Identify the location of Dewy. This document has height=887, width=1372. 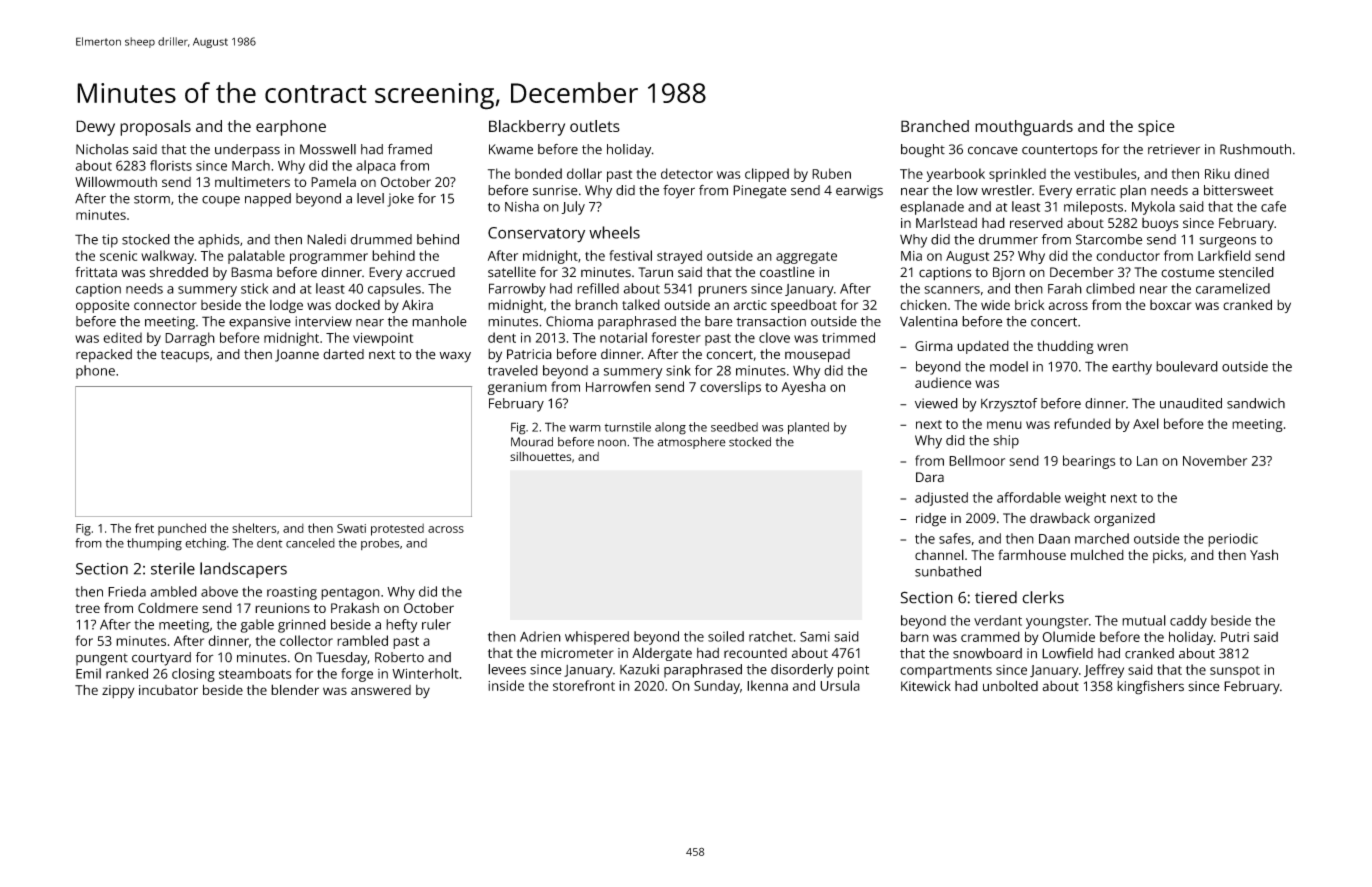
(95, 128).
